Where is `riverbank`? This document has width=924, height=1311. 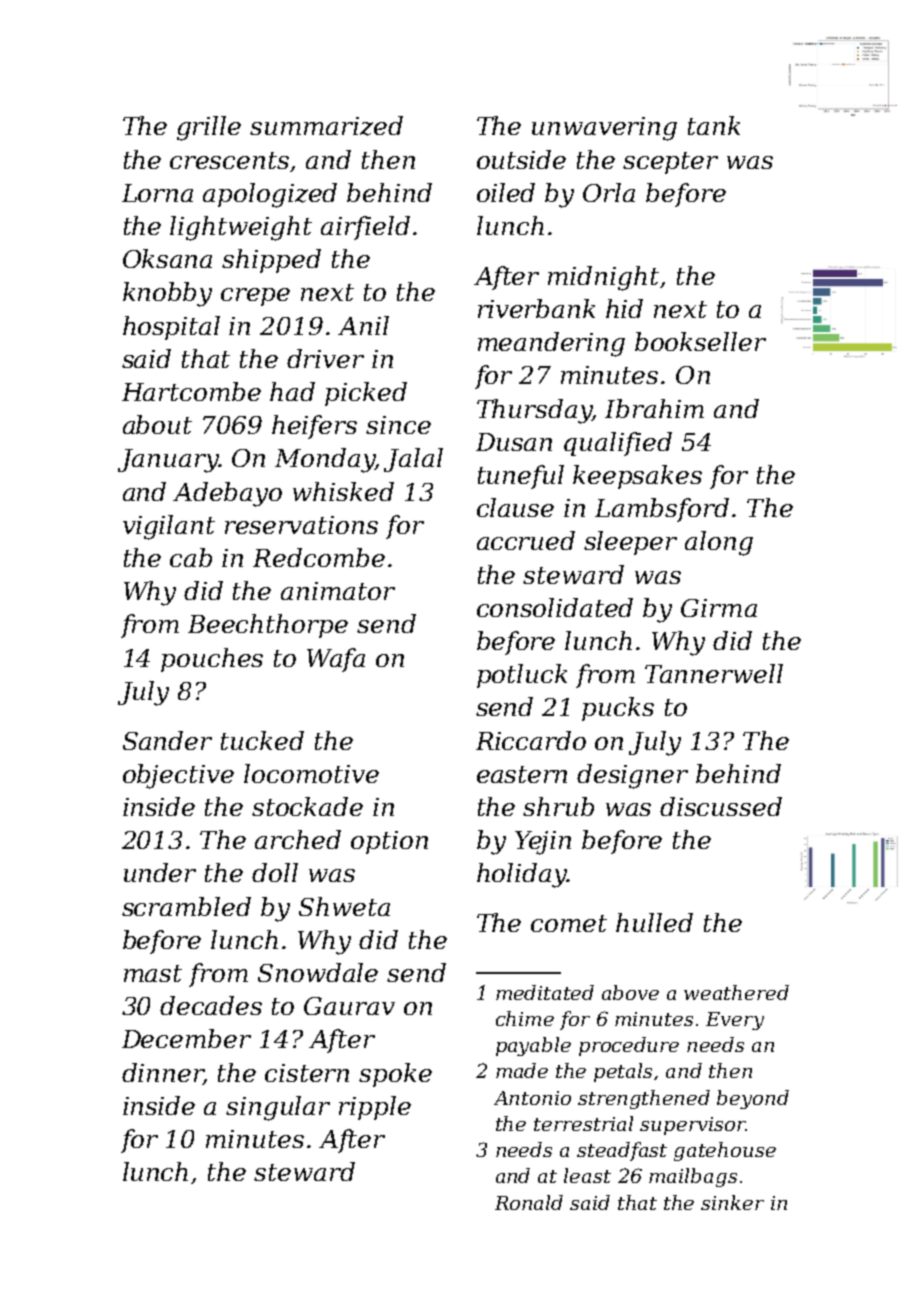 riverbank is located at coordinates (536, 308).
